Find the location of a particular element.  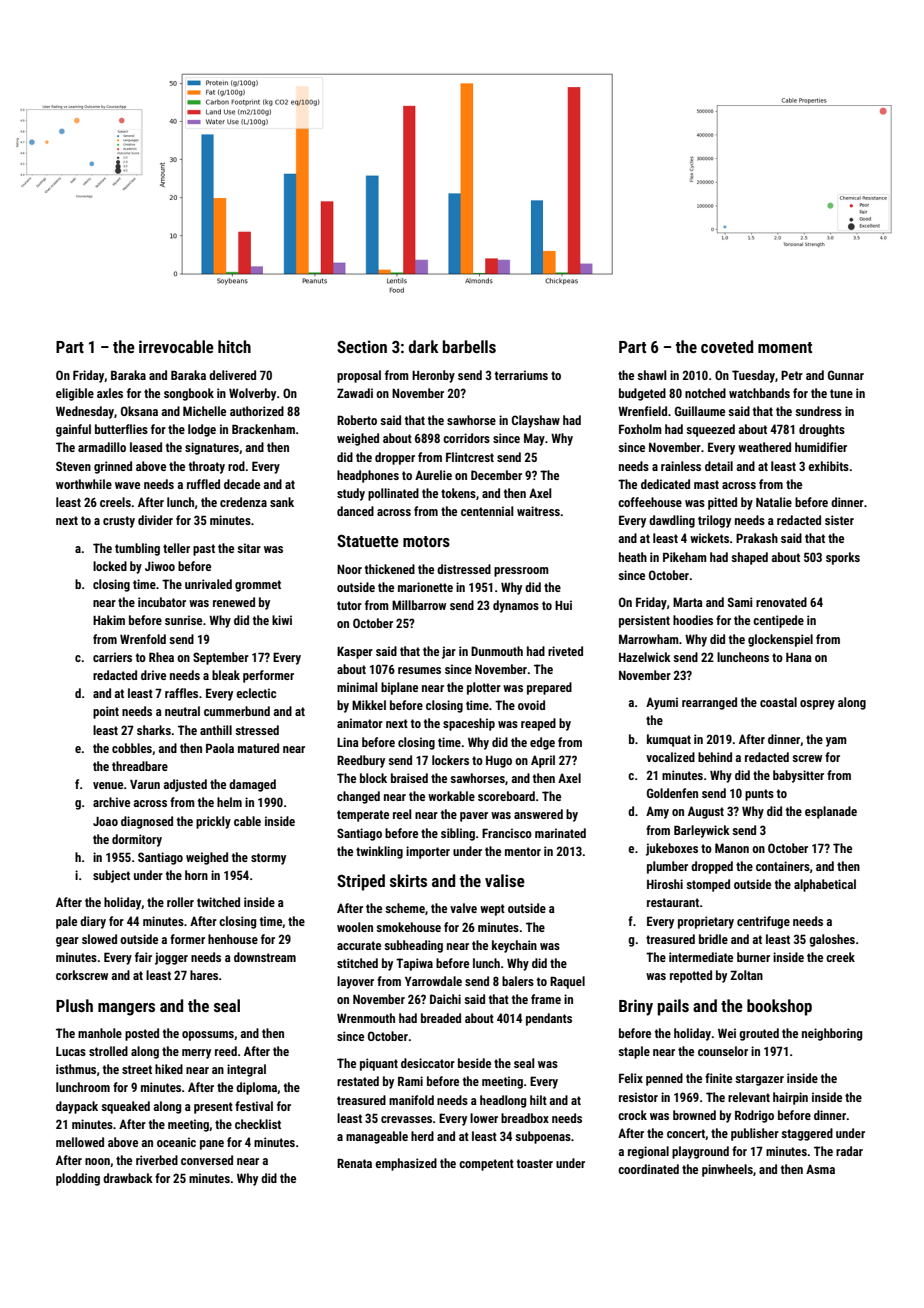

Ayumi is located at coordinates (662, 703).
